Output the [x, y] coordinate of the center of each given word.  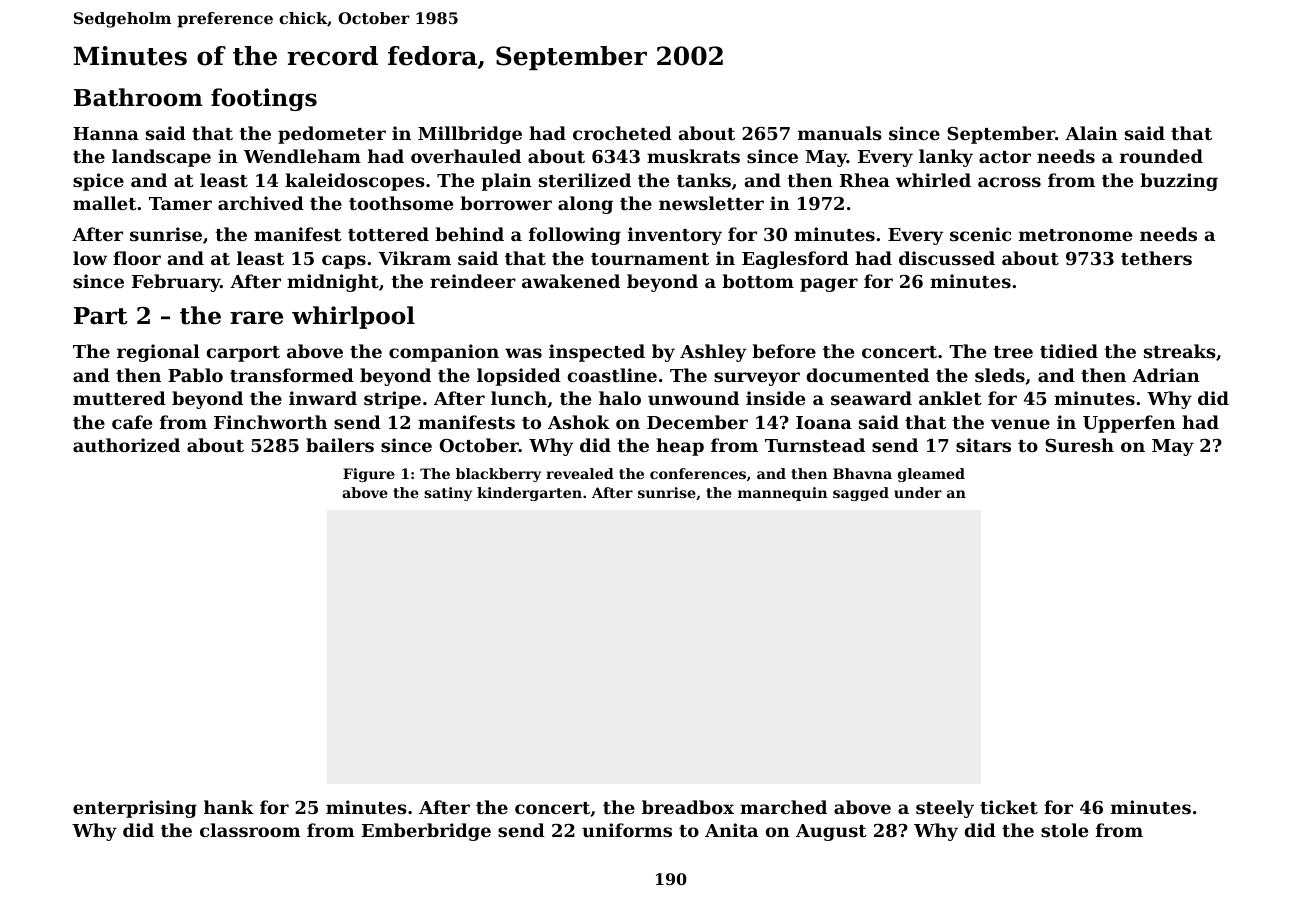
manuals [840, 133]
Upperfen [1129, 424]
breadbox [688, 807]
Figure [369, 475]
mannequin [783, 494]
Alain [1091, 133]
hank [229, 807]
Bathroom [138, 97]
